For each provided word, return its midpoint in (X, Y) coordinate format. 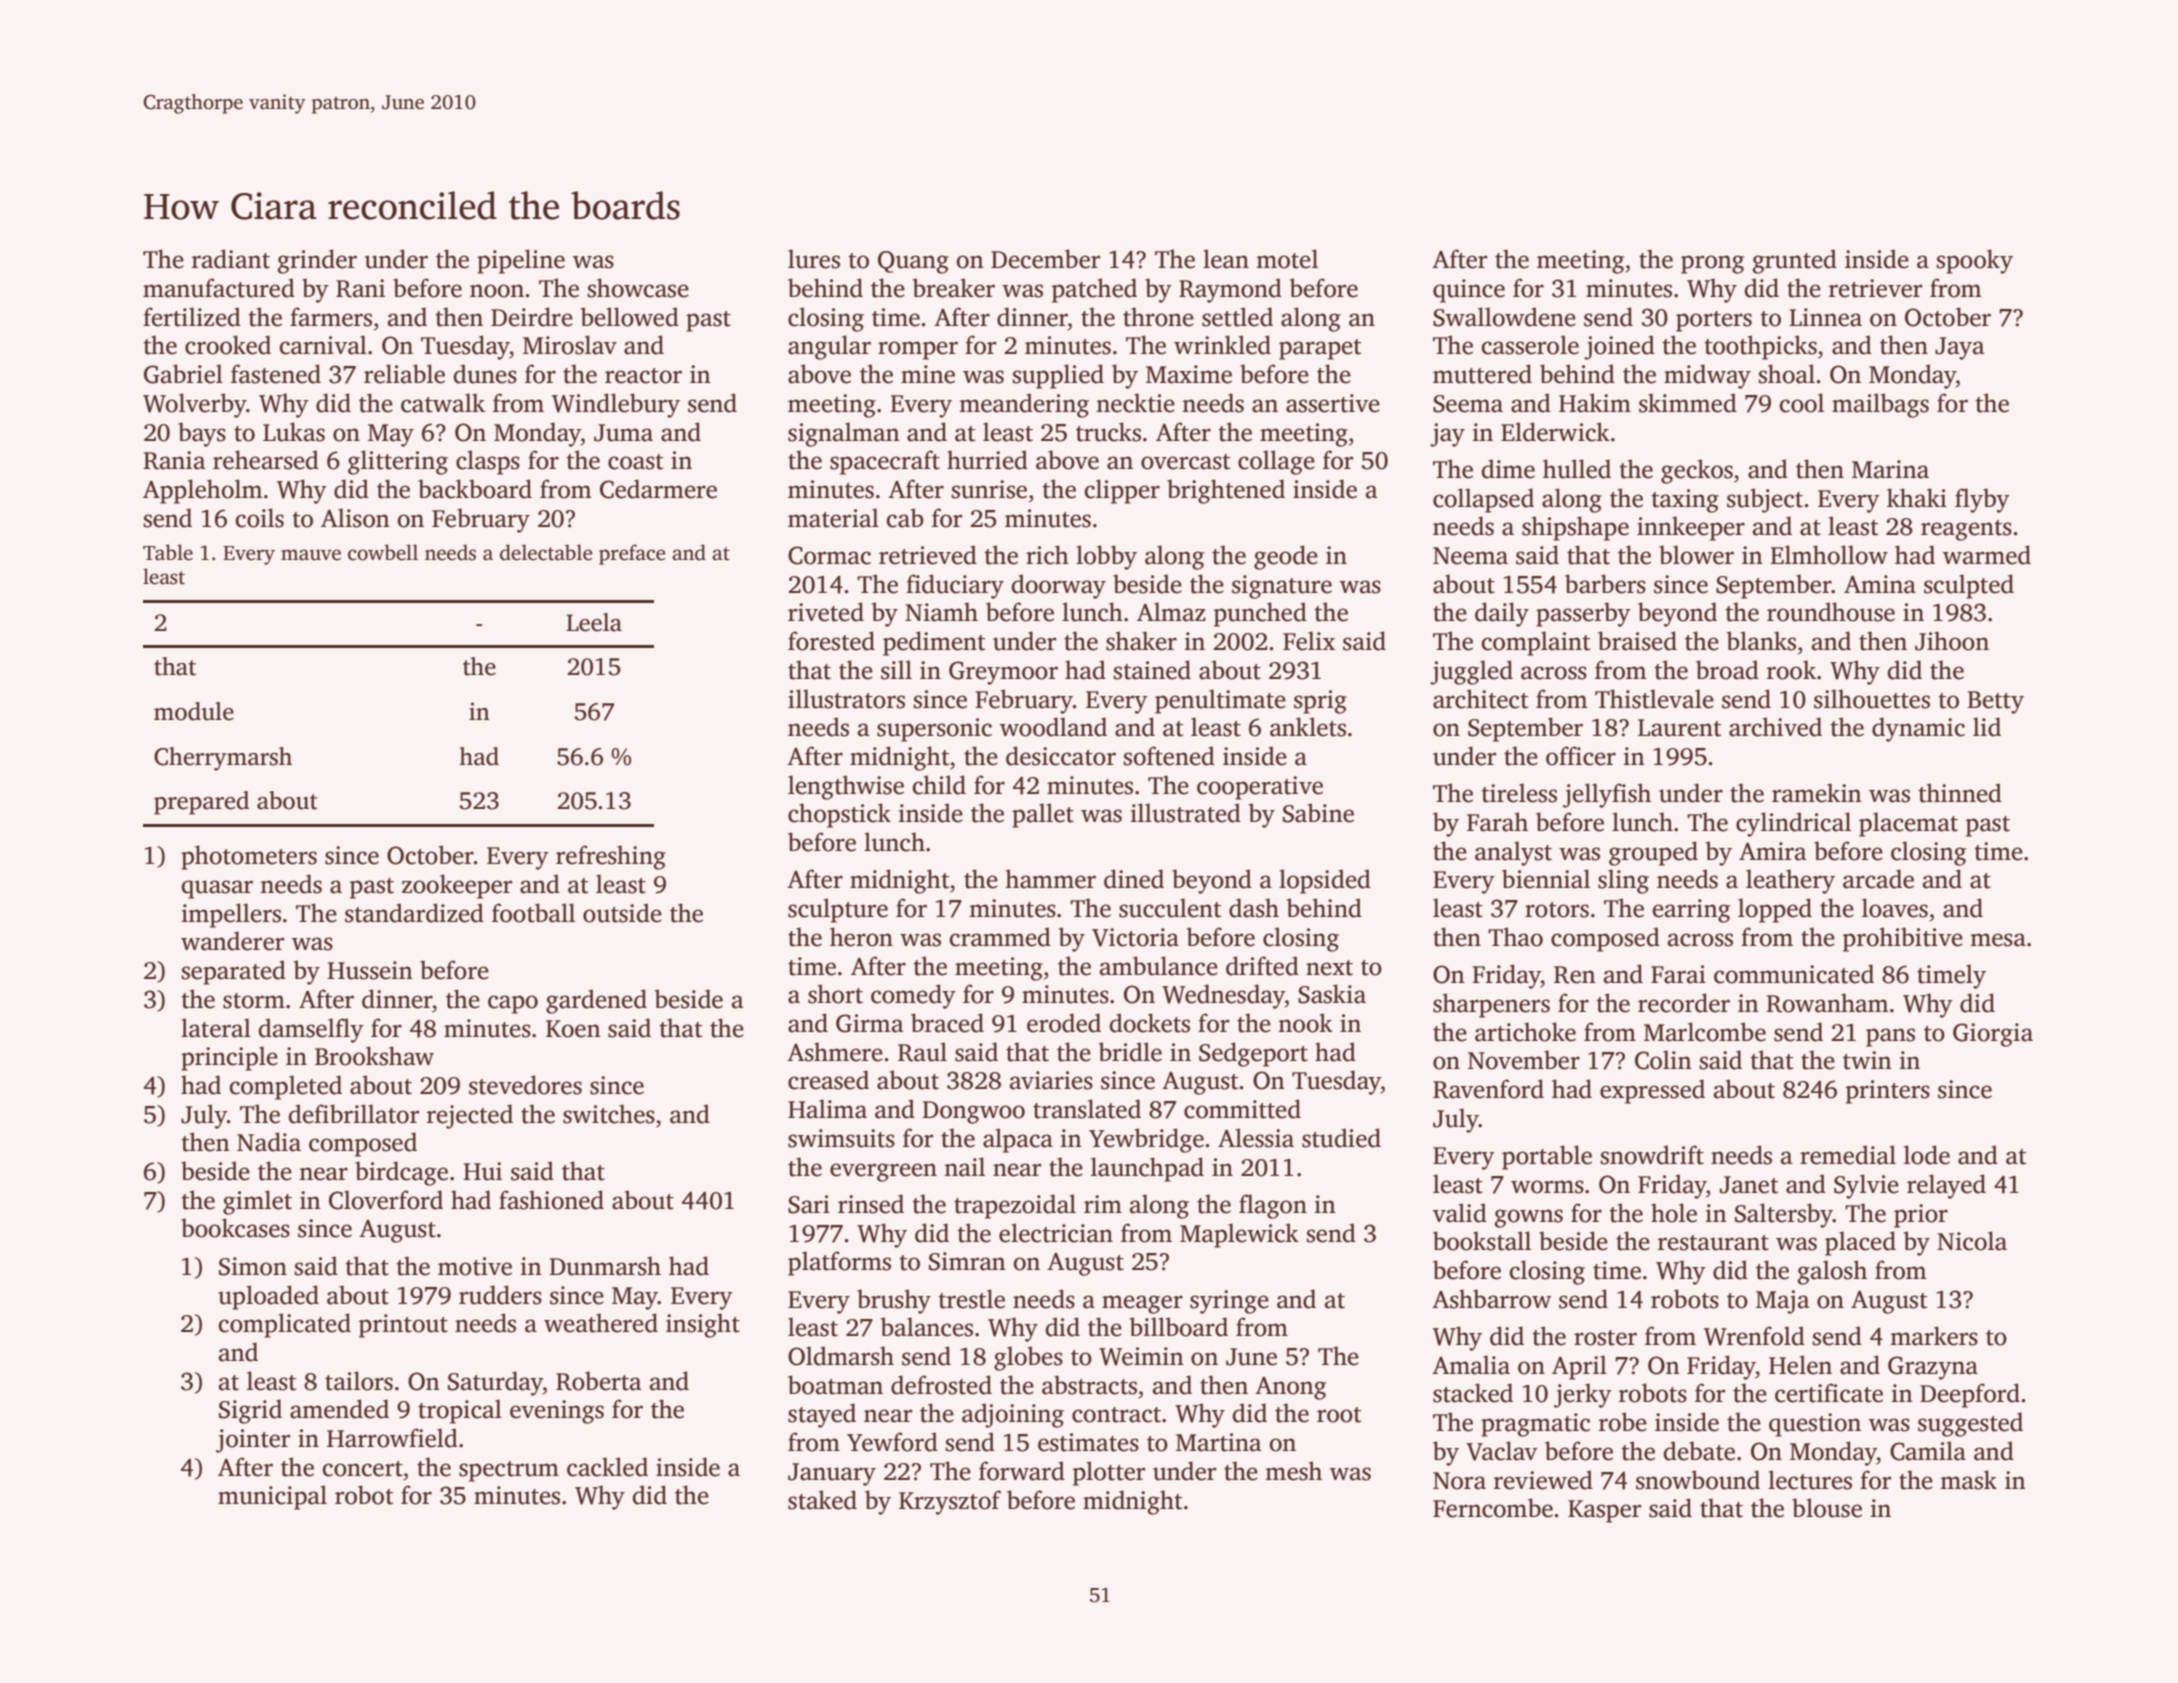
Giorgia (1993, 1035)
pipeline (521, 261)
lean (1226, 259)
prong (1712, 264)
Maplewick (1239, 1235)
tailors (359, 1381)
